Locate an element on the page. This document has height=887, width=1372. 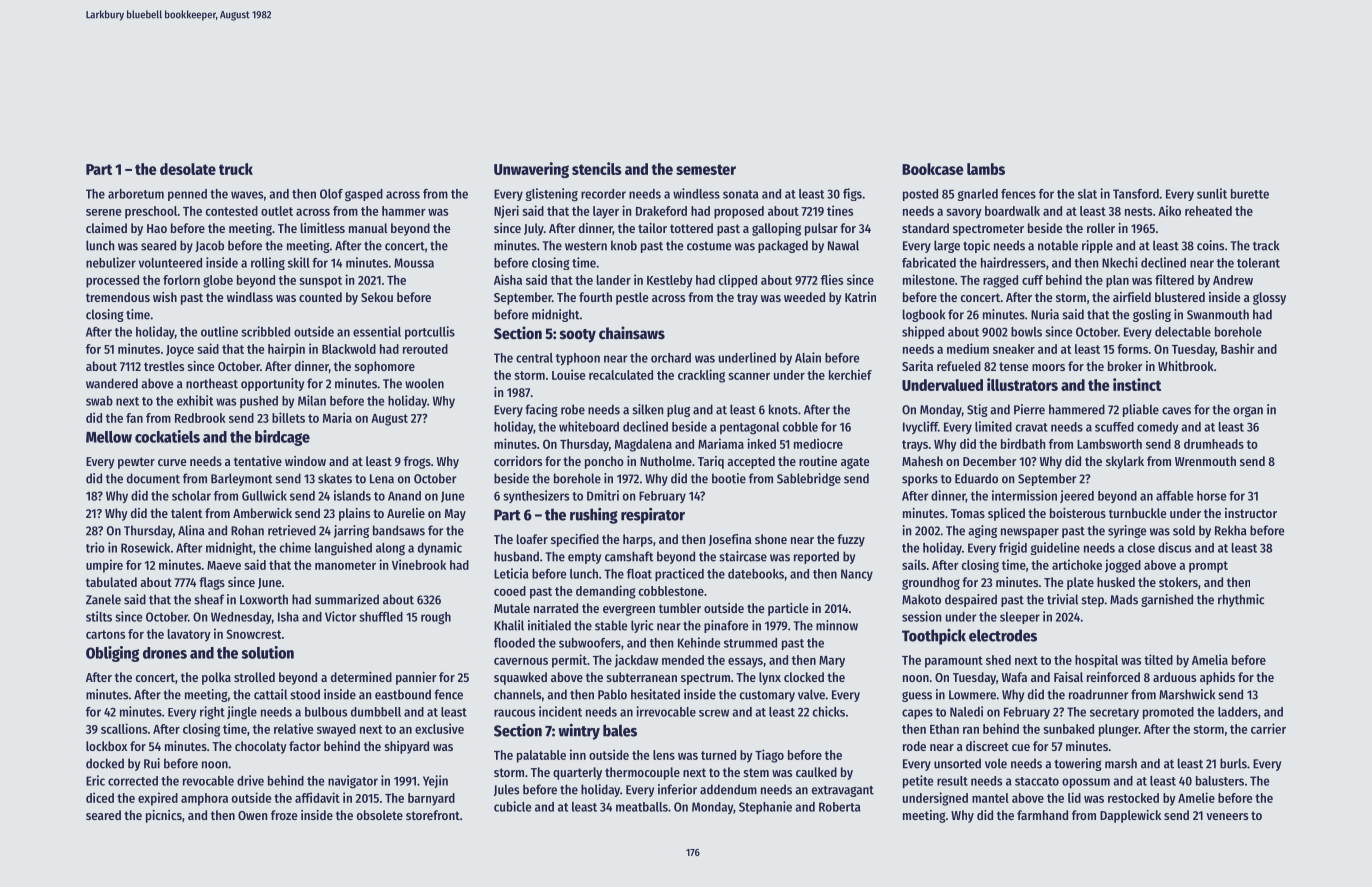
Nutholme is located at coordinates (666, 461).
